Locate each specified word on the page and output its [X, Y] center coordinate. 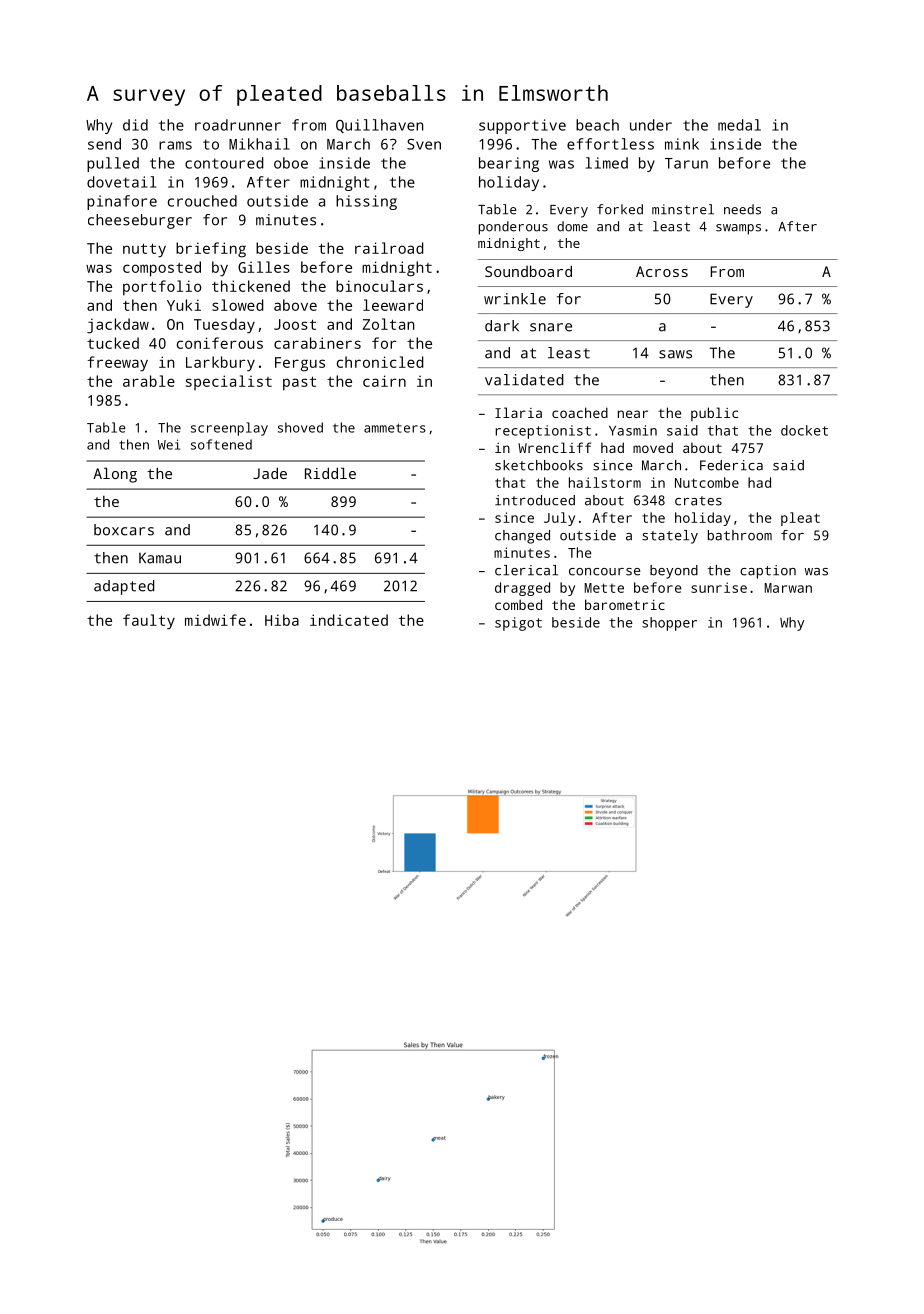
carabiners [317, 343]
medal [739, 125]
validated [524, 380]
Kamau [160, 558]
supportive [522, 126]
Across [662, 271]
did [135, 125]
